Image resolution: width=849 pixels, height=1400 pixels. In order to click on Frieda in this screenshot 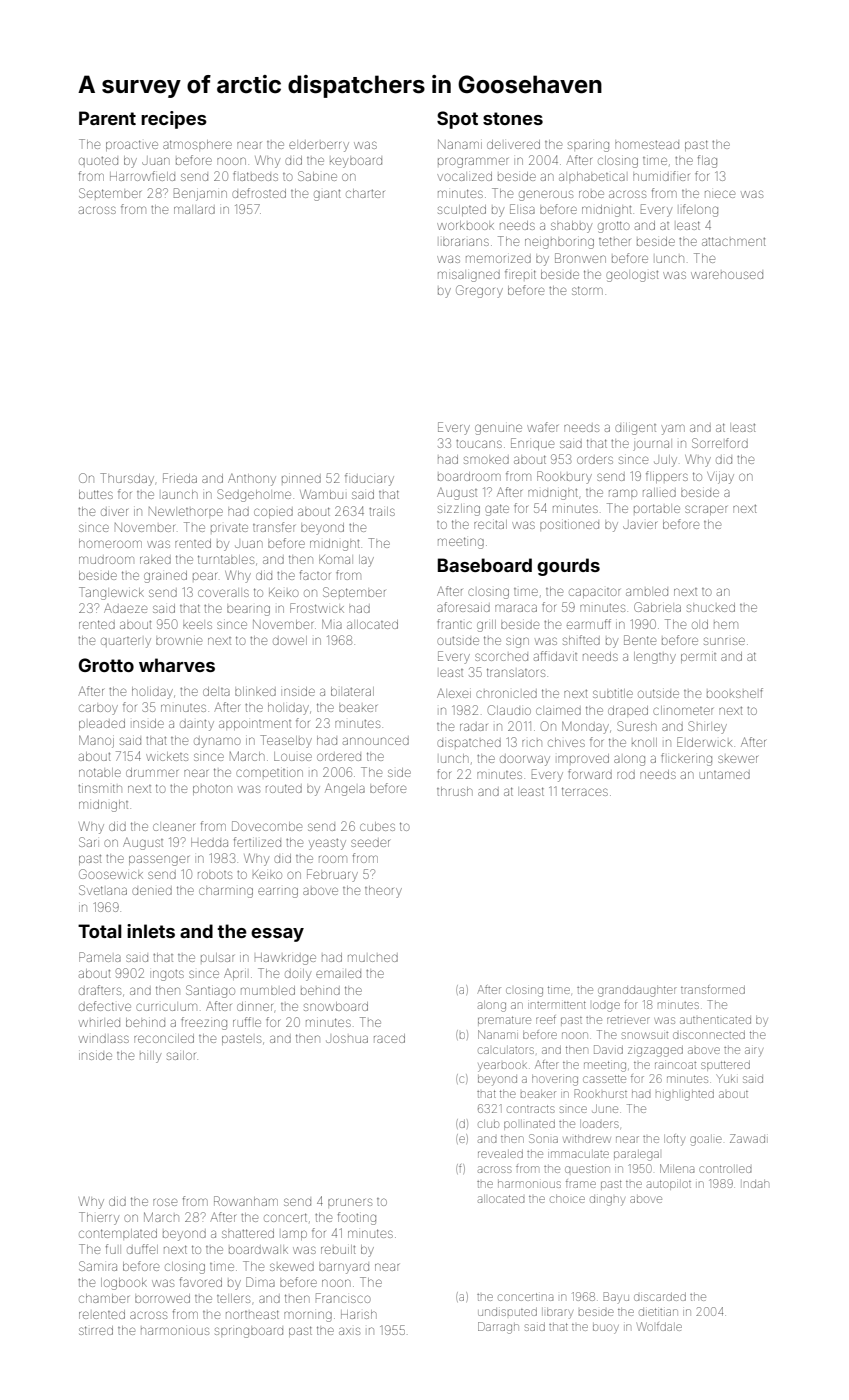, I will do `click(180, 478)`.
